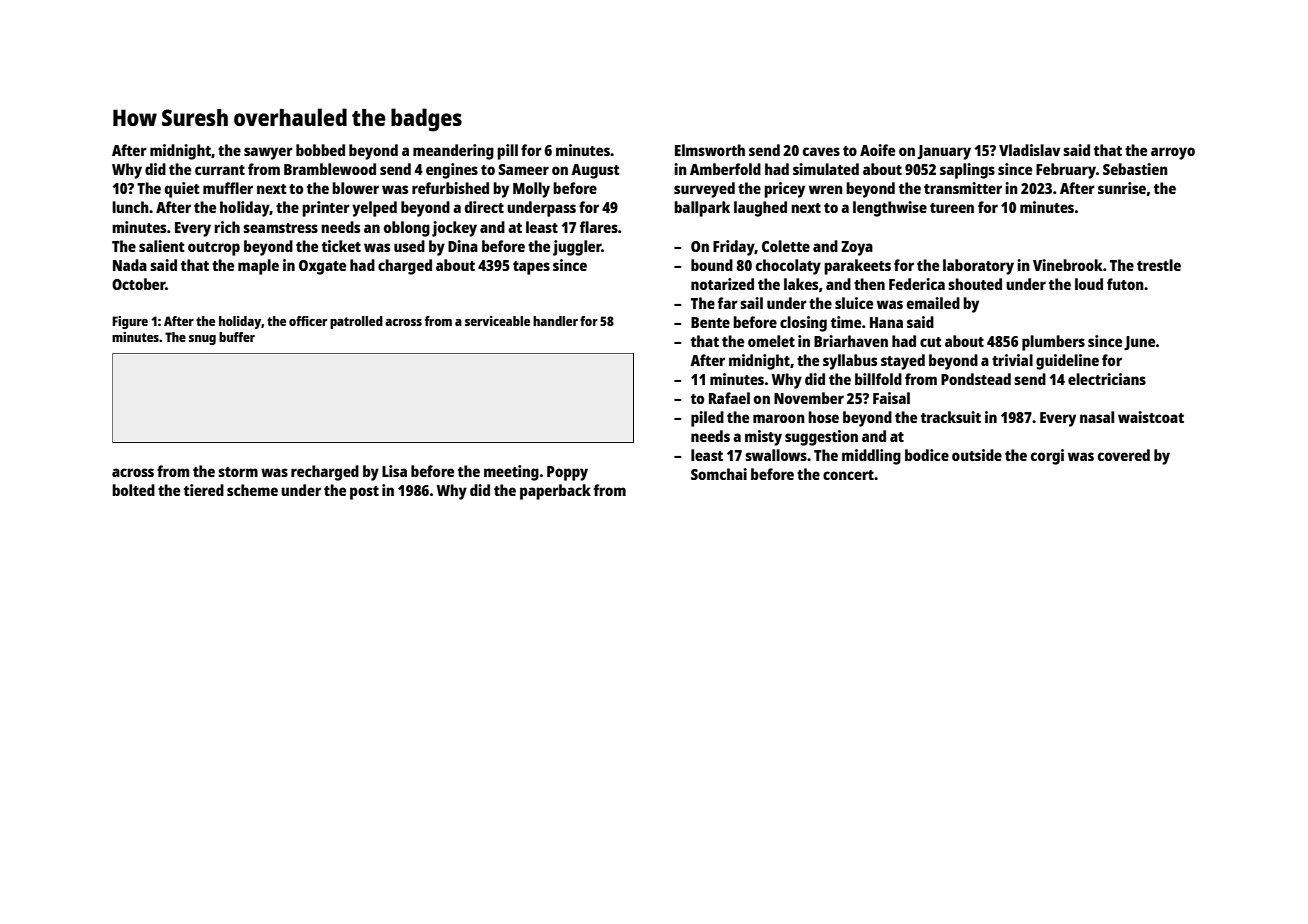  Describe the element at coordinates (130, 265) in the image. I see `Nada` at that location.
